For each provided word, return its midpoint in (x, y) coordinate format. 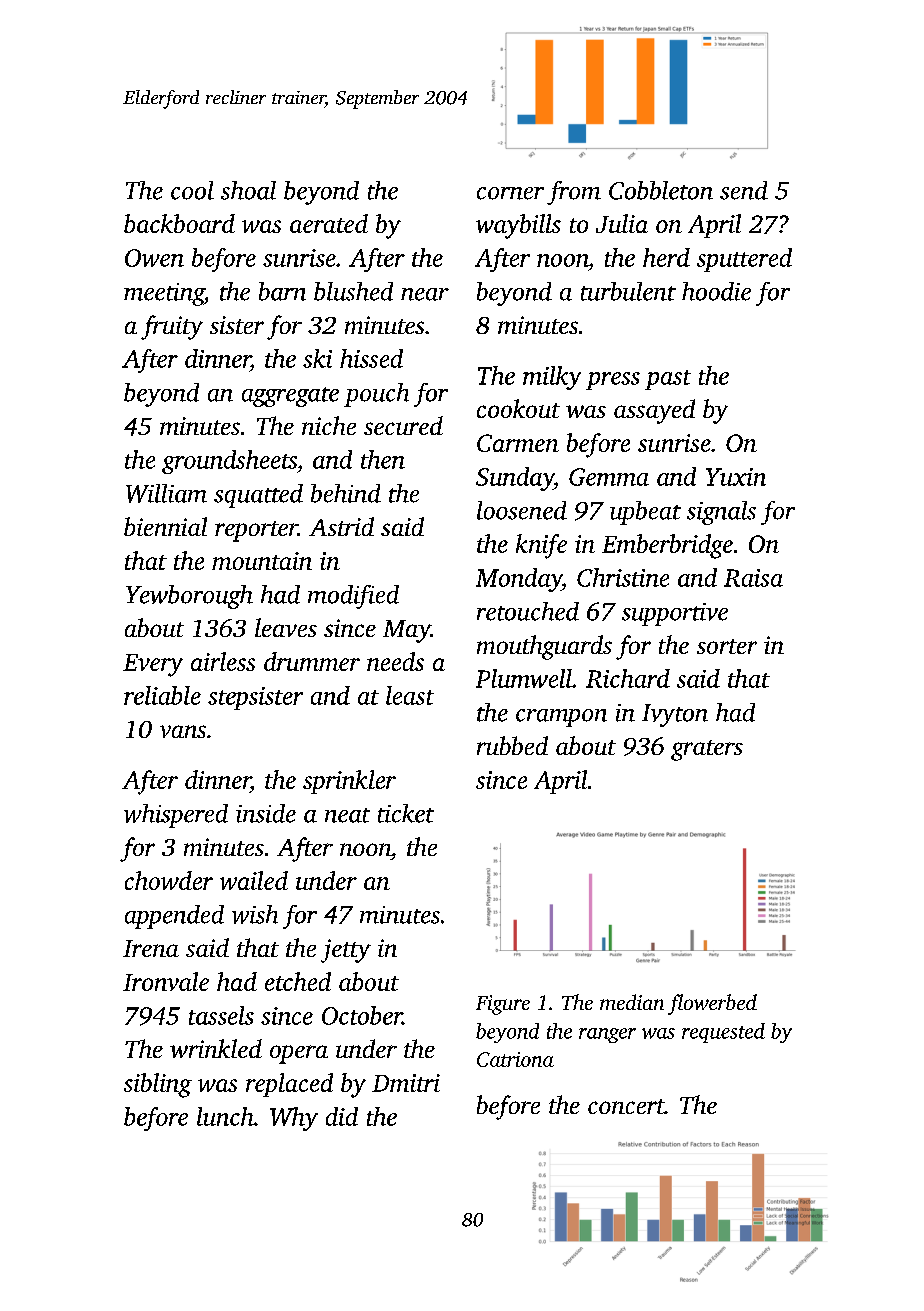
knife (541, 546)
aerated (329, 223)
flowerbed (712, 1004)
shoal (248, 190)
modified (353, 597)
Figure (503, 1005)
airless (223, 661)
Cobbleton (661, 190)
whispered (176, 816)
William (166, 493)
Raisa (753, 578)
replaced (289, 1085)
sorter (727, 646)
